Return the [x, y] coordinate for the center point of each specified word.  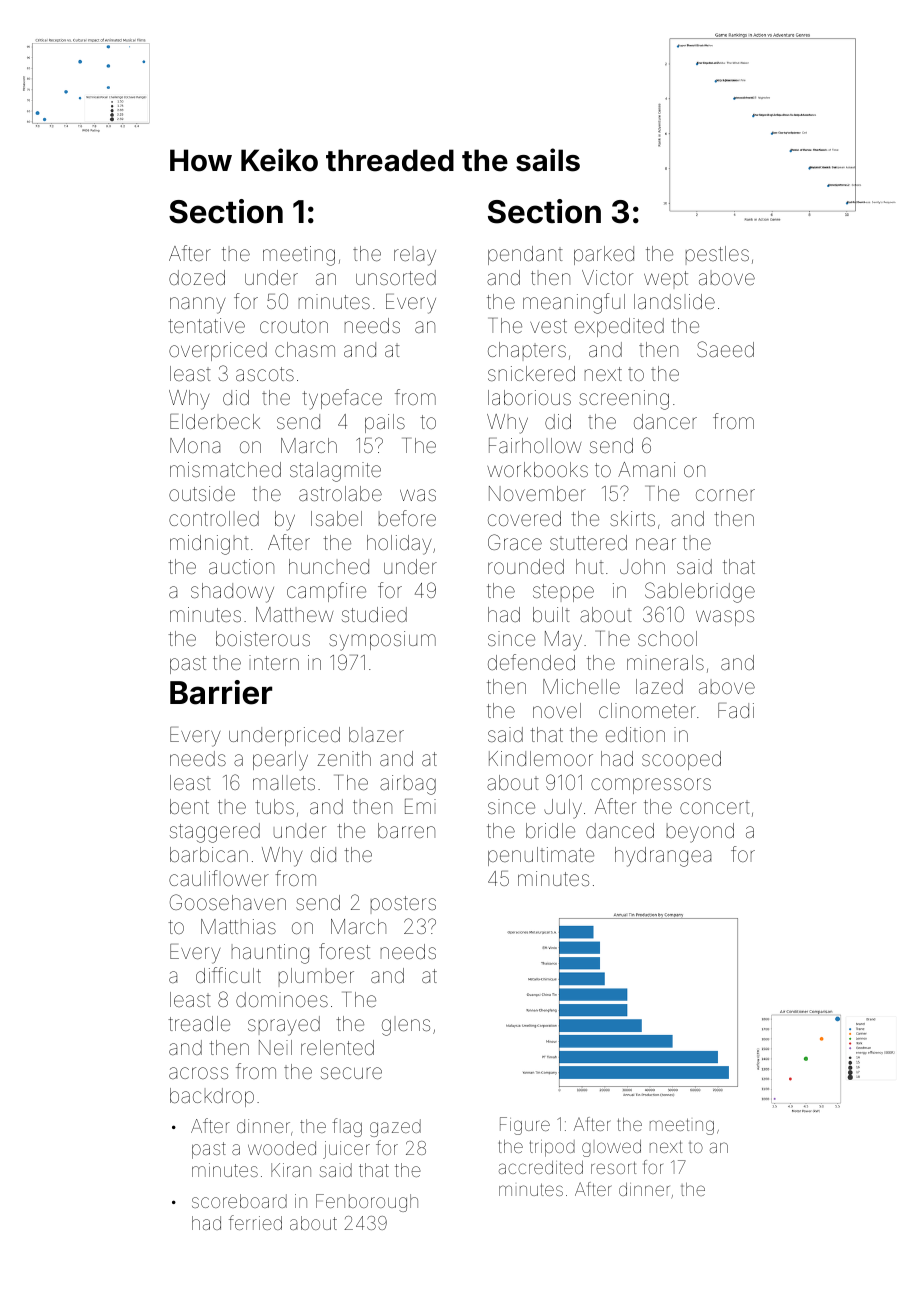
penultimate [541, 856]
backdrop [212, 1097]
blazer [376, 734]
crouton [294, 326]
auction [241, 566]
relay [415, 257]
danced [620, 830]
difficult [228, 975]
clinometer [647, 710]
